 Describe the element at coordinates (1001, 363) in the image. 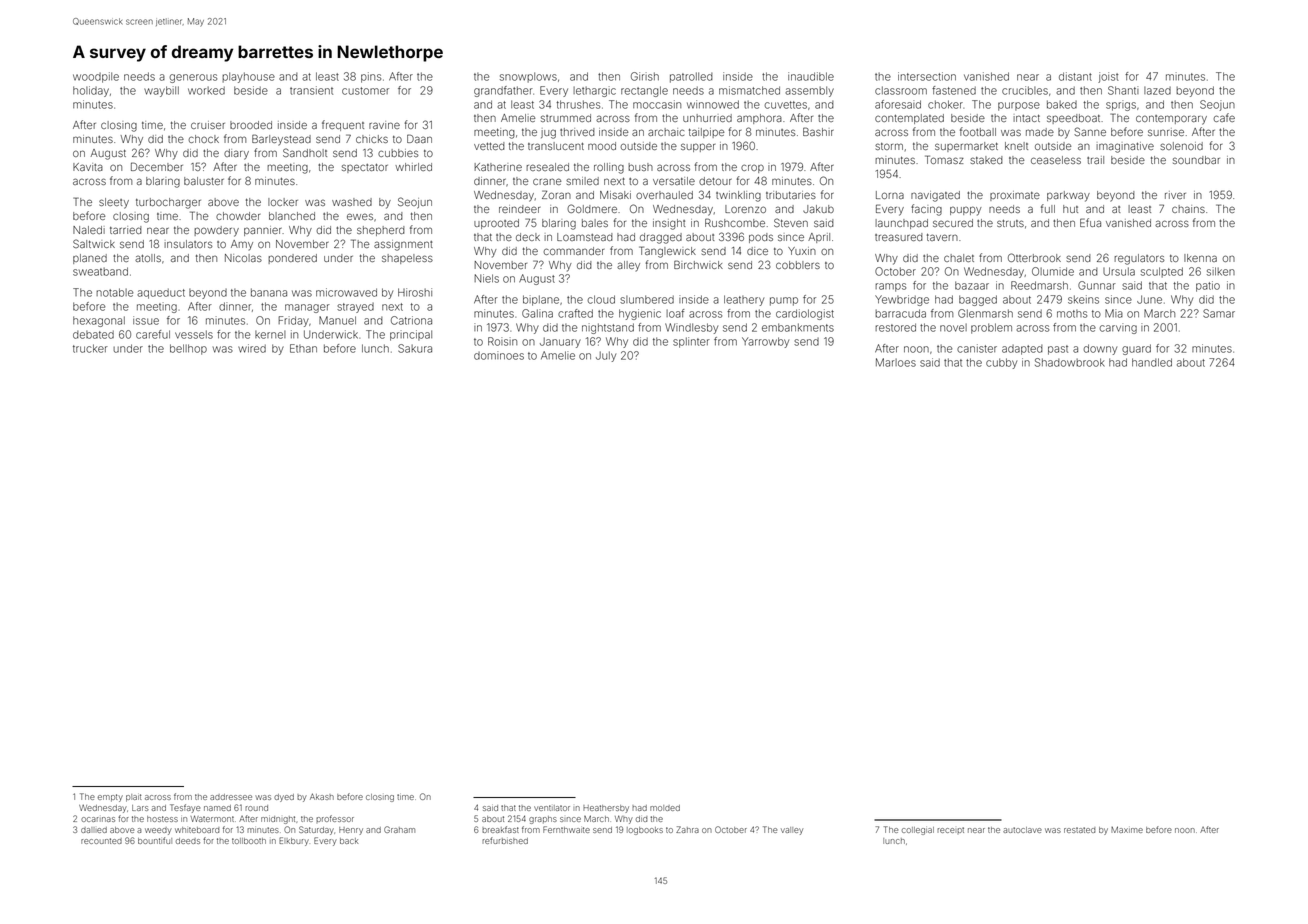

I see `cubby` at that location.
